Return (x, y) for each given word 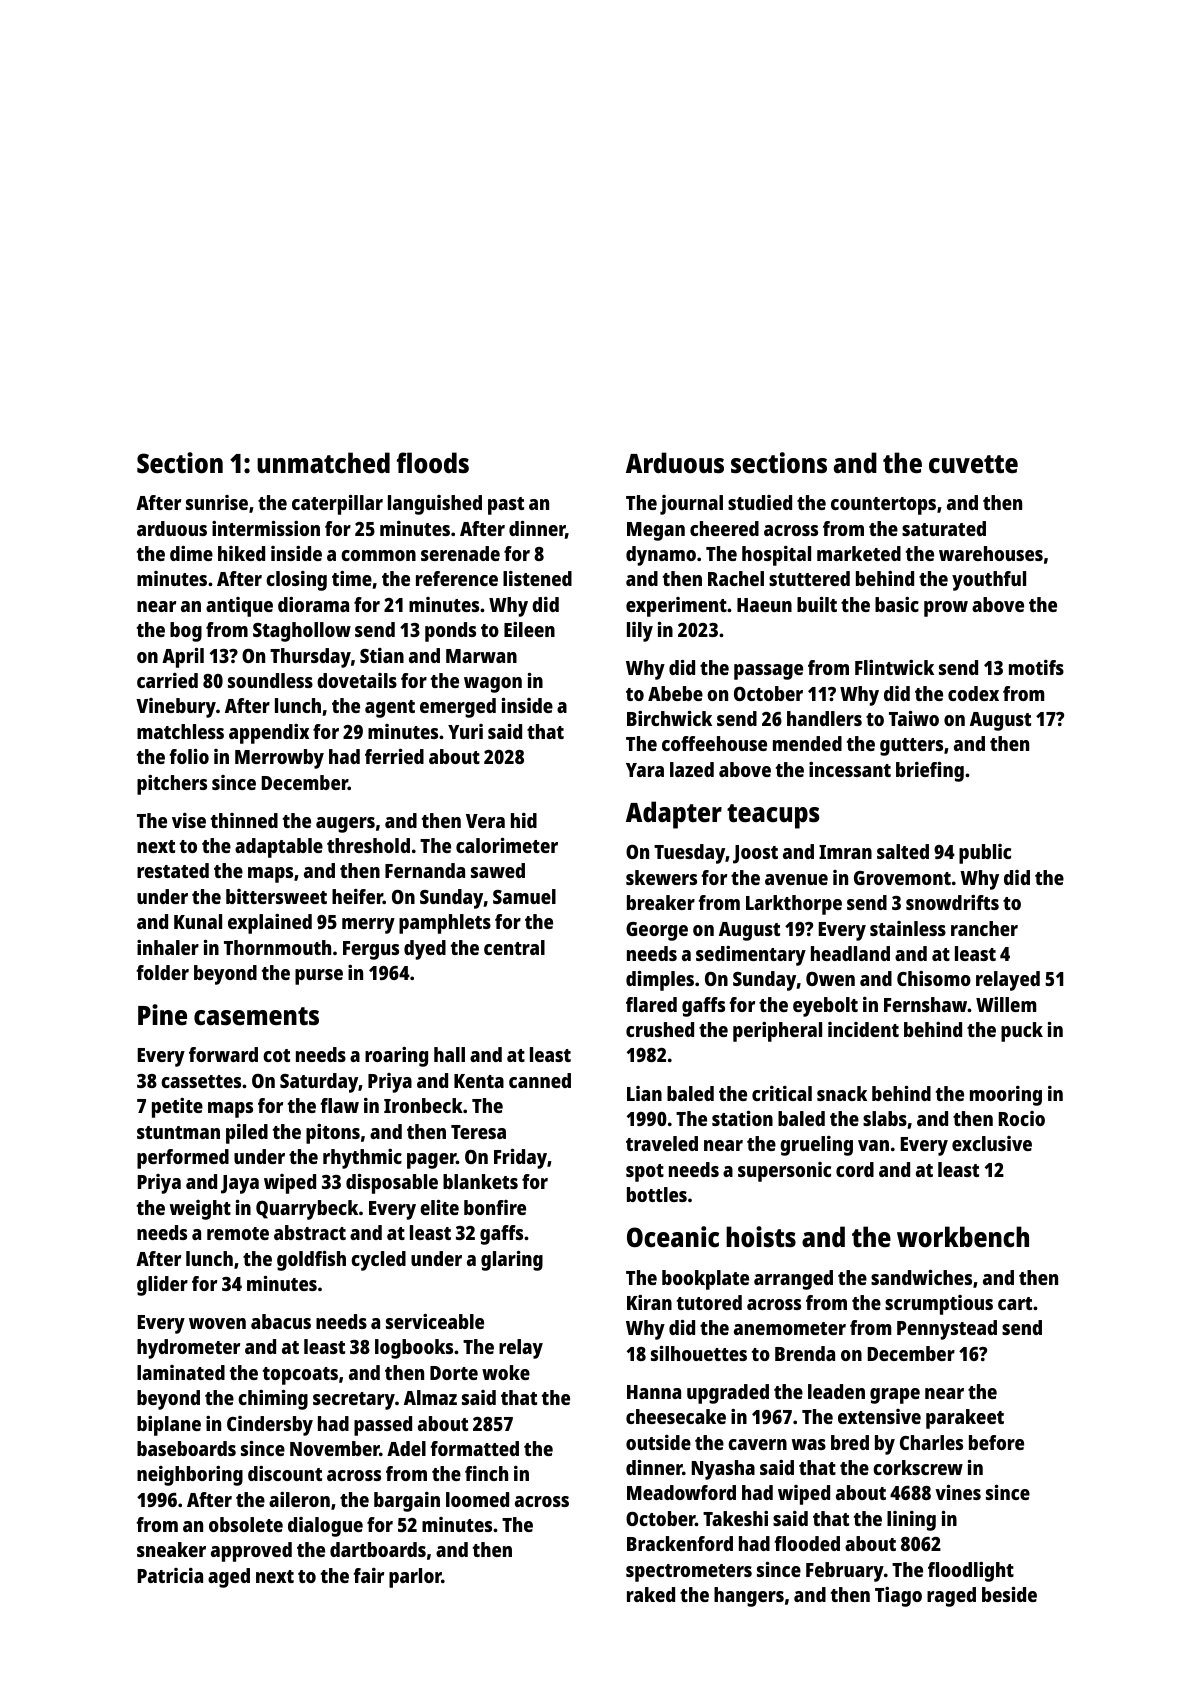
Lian (644, 1093)
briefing (930, 772)
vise (189, 820)
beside (1009, 1594)
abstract (310, 1232)
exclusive (992, 1143)
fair (368, 1575)
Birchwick (669, 718)
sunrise (217, 502)
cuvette (973, 464)
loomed (477, 1499)
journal (691, 505)
